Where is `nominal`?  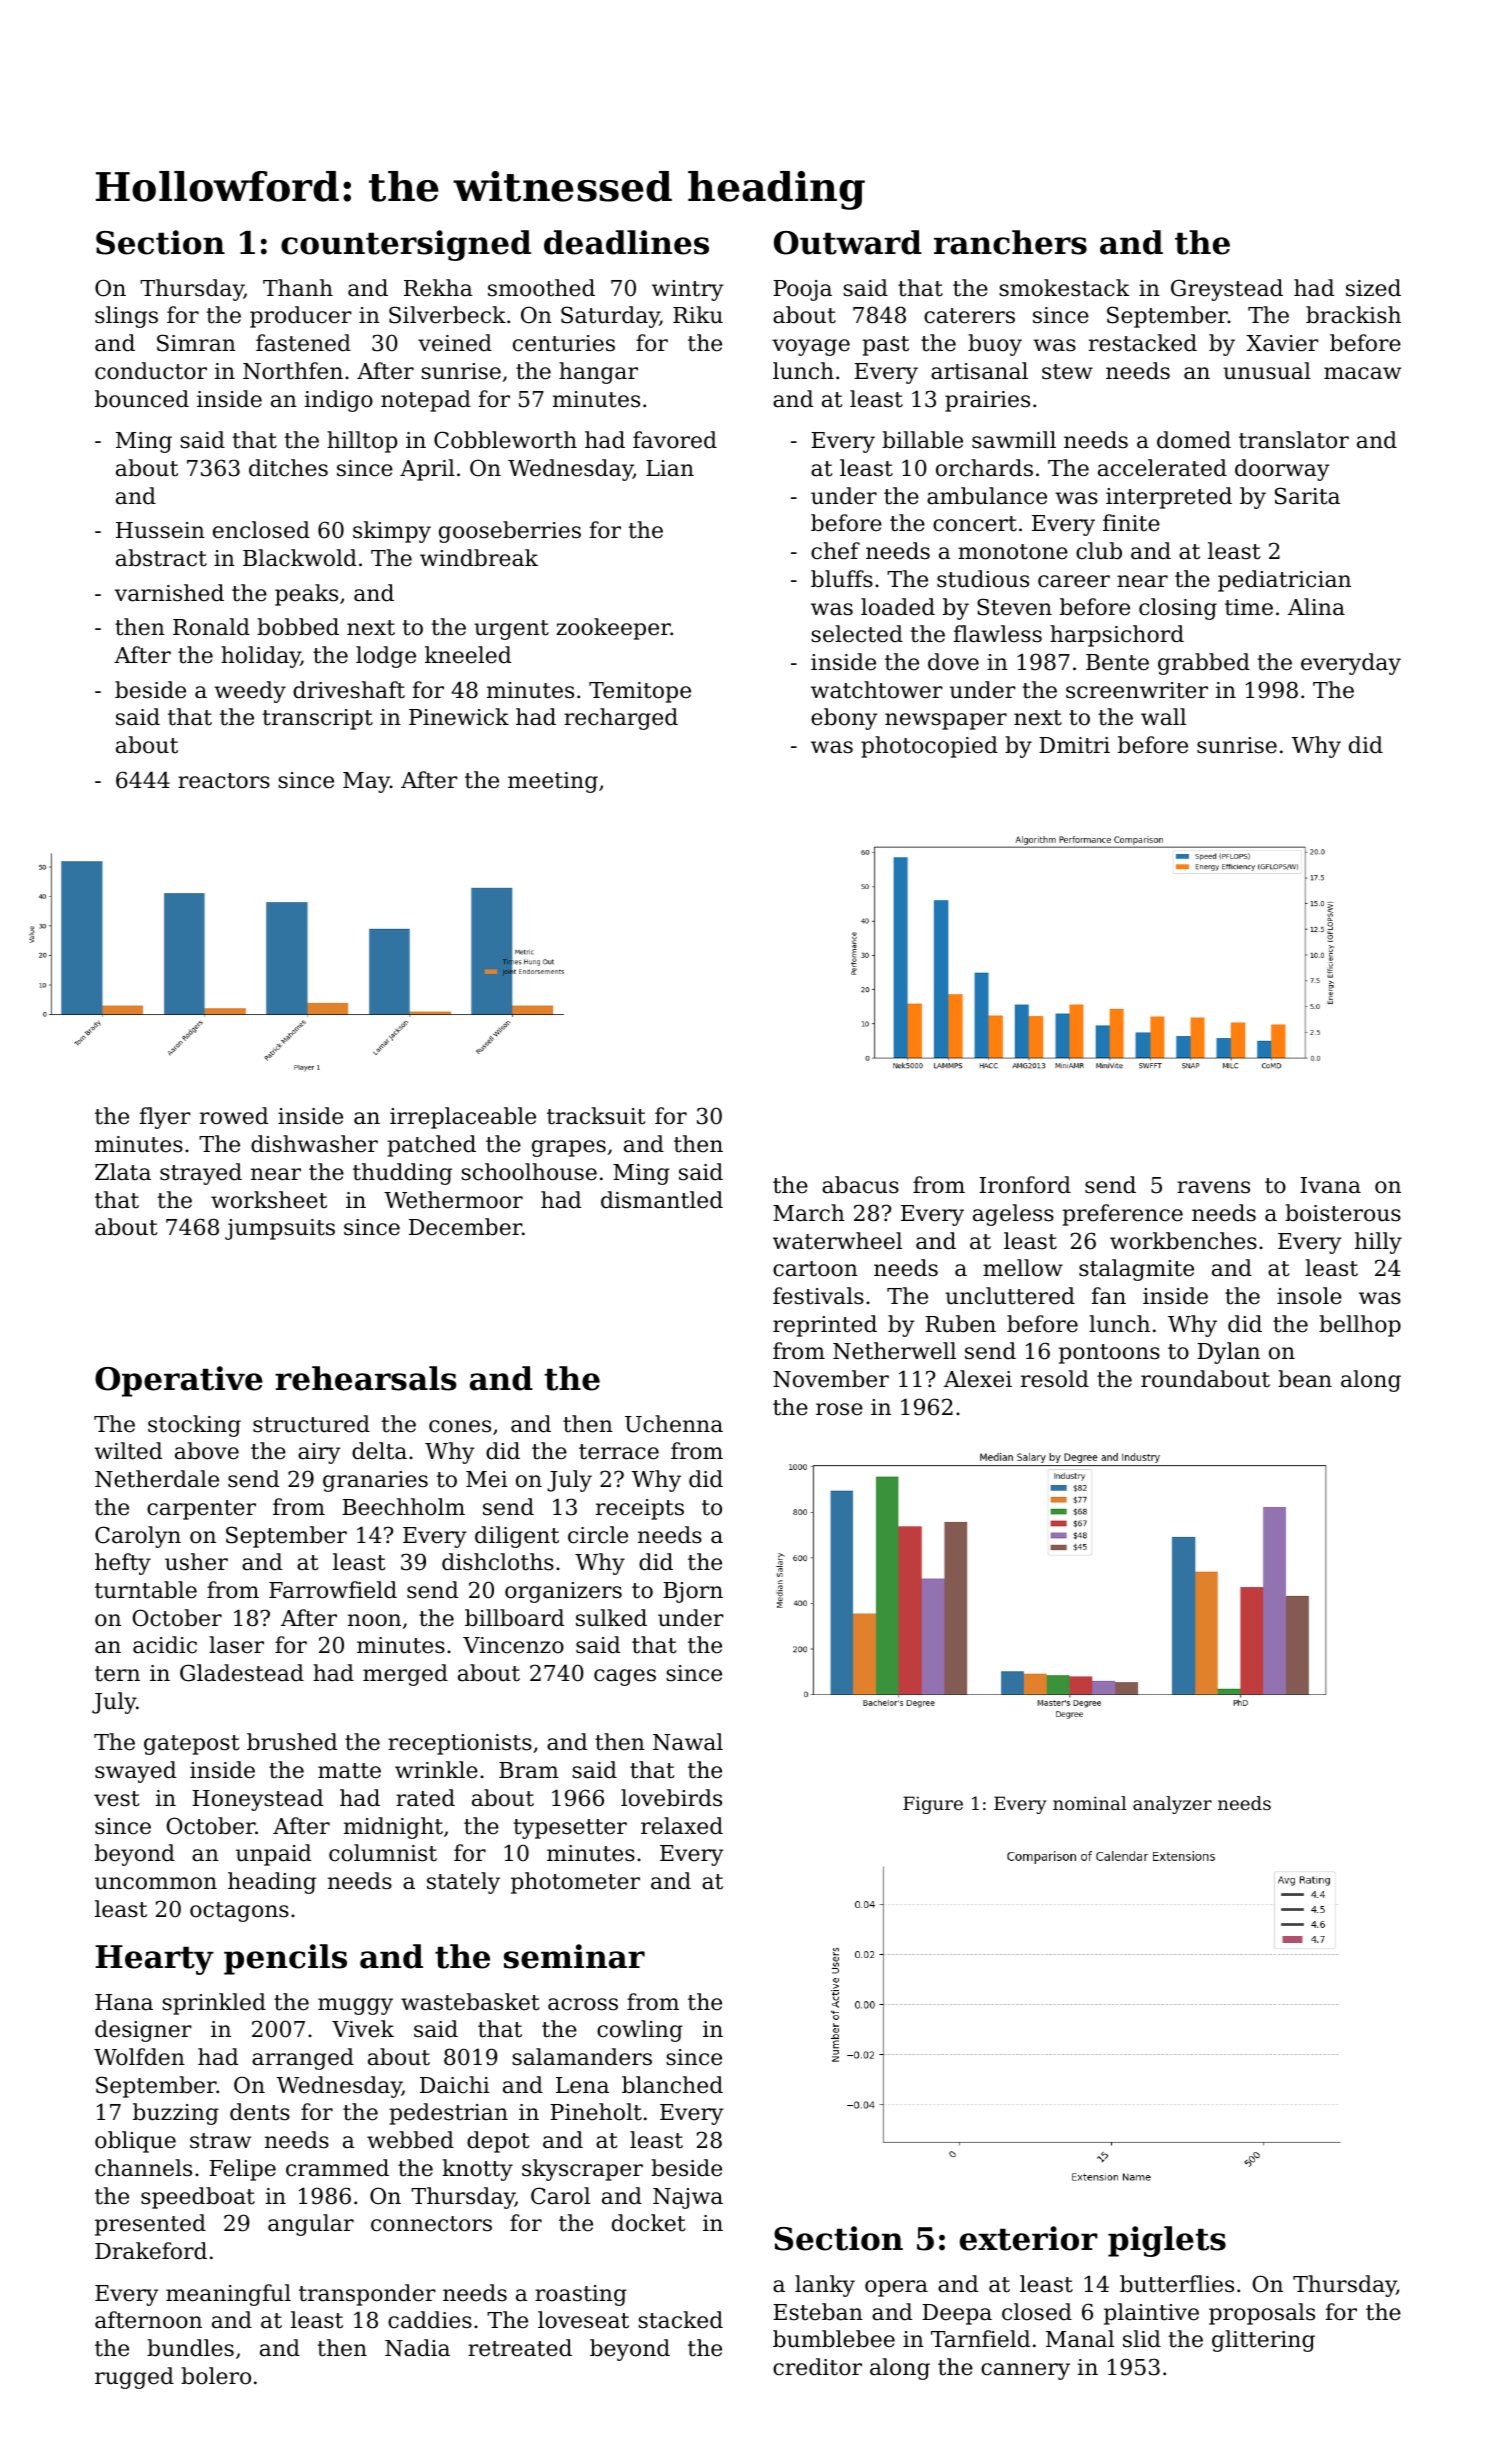 nominal is located at coordinates (1090, 1803).
